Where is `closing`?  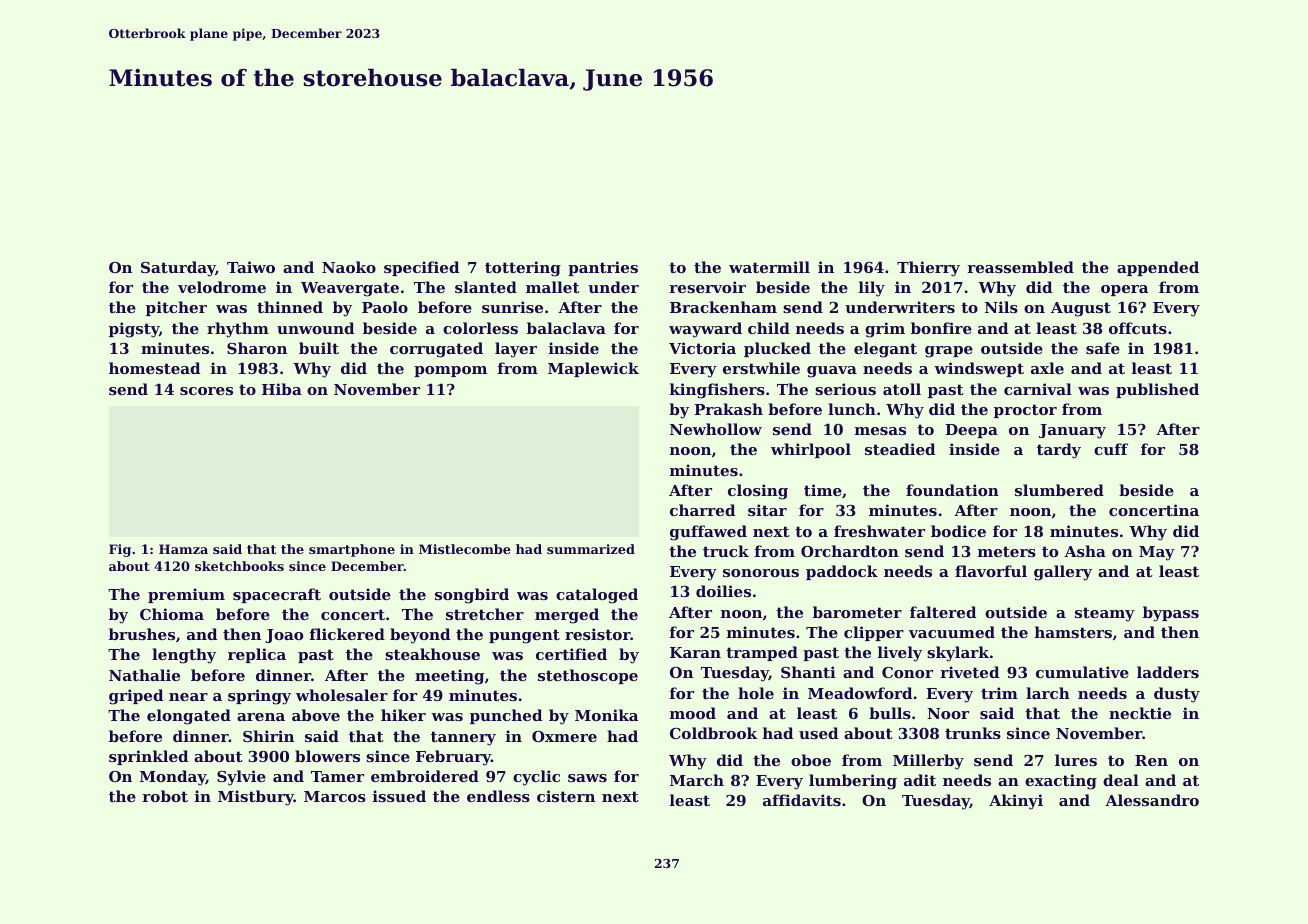 closing is located at coordinates (758, 492).
